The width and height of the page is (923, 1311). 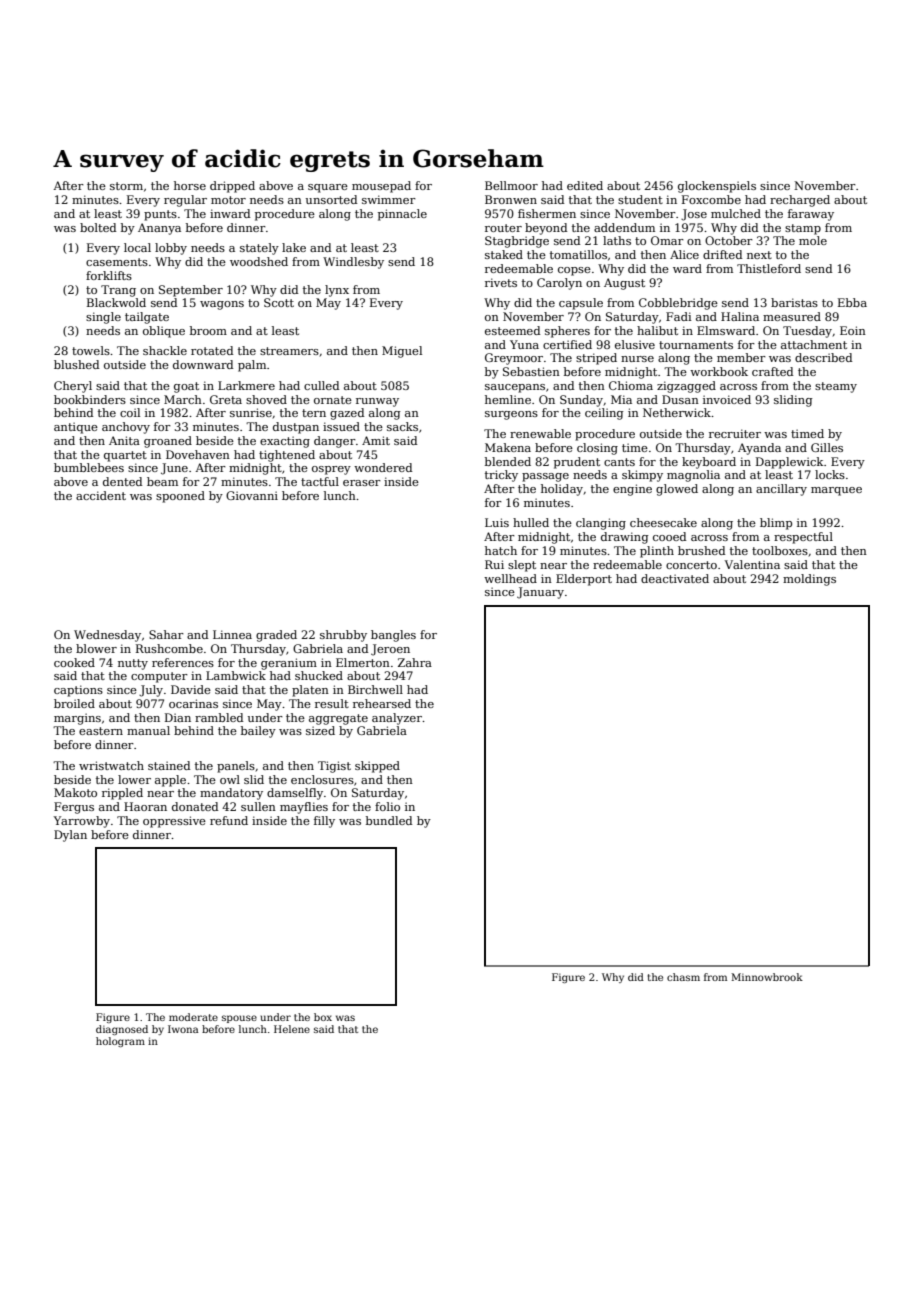 I want to click on rehearsed, so click(x=382, y=703).
